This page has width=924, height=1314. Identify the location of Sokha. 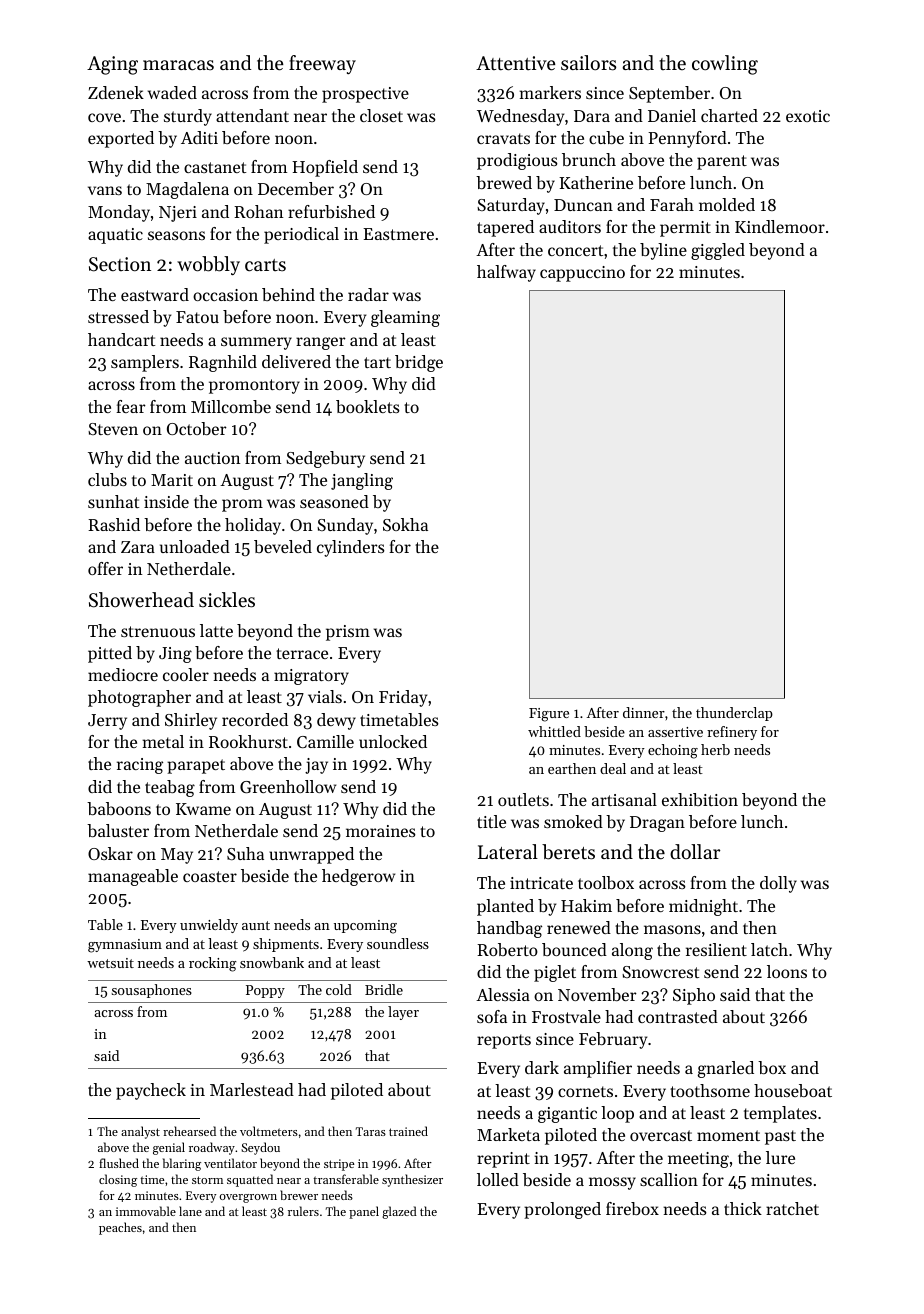
(405, 524).
